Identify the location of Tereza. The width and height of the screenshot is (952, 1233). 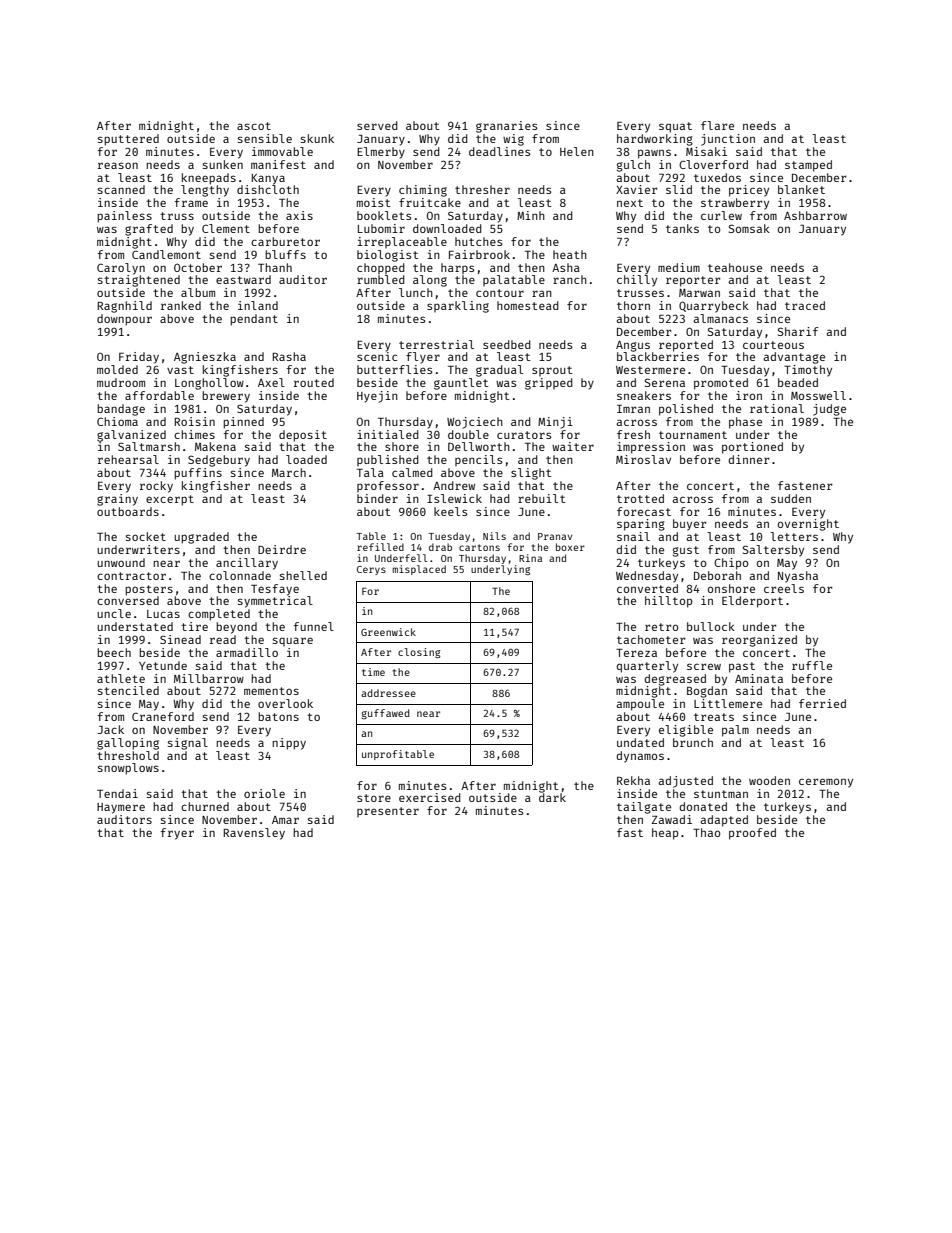
(636, 653).
